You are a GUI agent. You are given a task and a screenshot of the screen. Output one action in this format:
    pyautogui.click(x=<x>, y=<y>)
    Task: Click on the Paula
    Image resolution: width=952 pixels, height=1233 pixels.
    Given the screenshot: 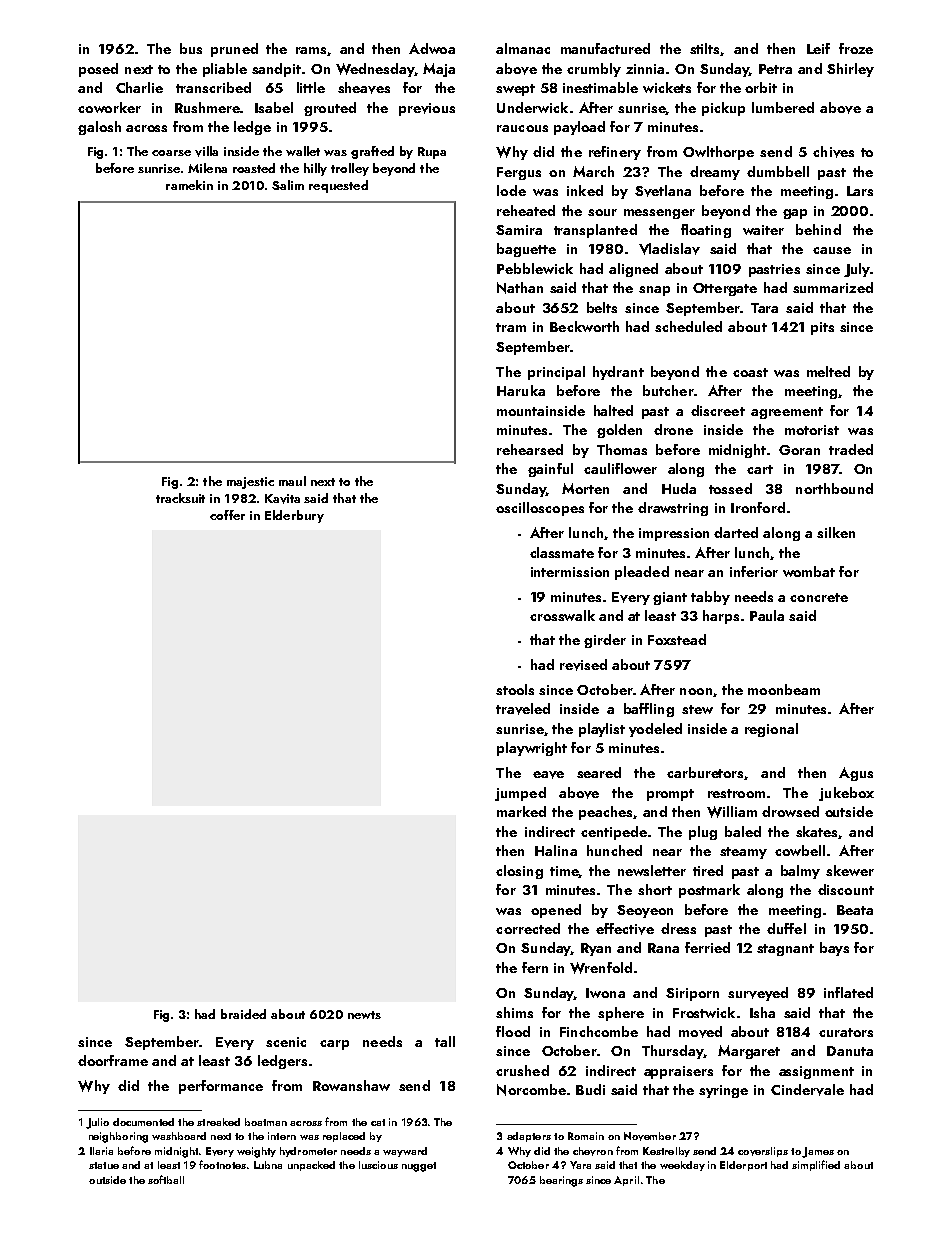 What is the action you would take?
    pyautogui.click(x=767, y=615)
